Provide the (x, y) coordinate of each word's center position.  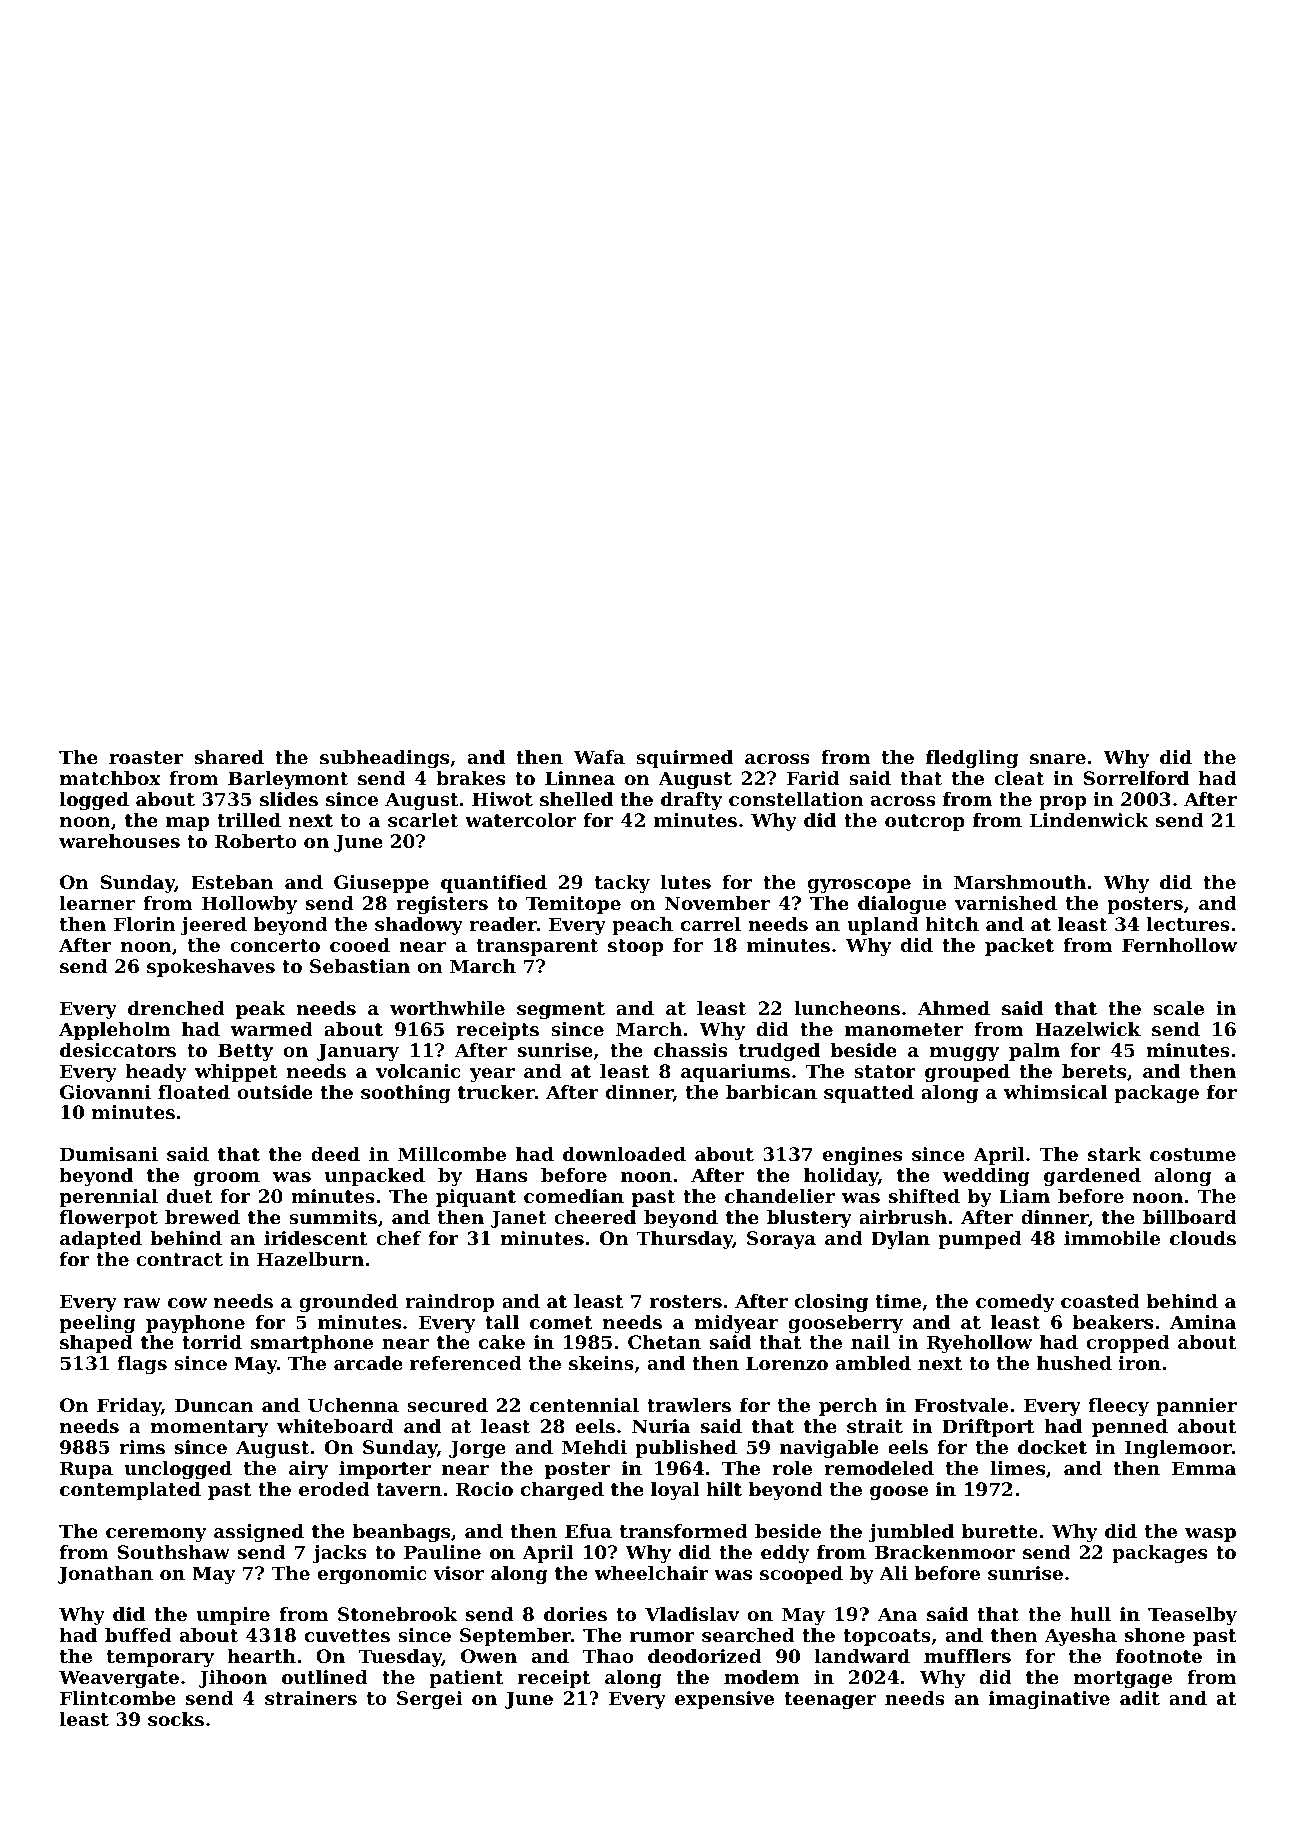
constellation (796, 799)
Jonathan (105, 1575)
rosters (686, 1302)
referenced (466, 1363)
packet (1019, 947)
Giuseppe (381, 884)
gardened (1092, 1177)
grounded (348, 1303)
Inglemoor (1178, 1449)
